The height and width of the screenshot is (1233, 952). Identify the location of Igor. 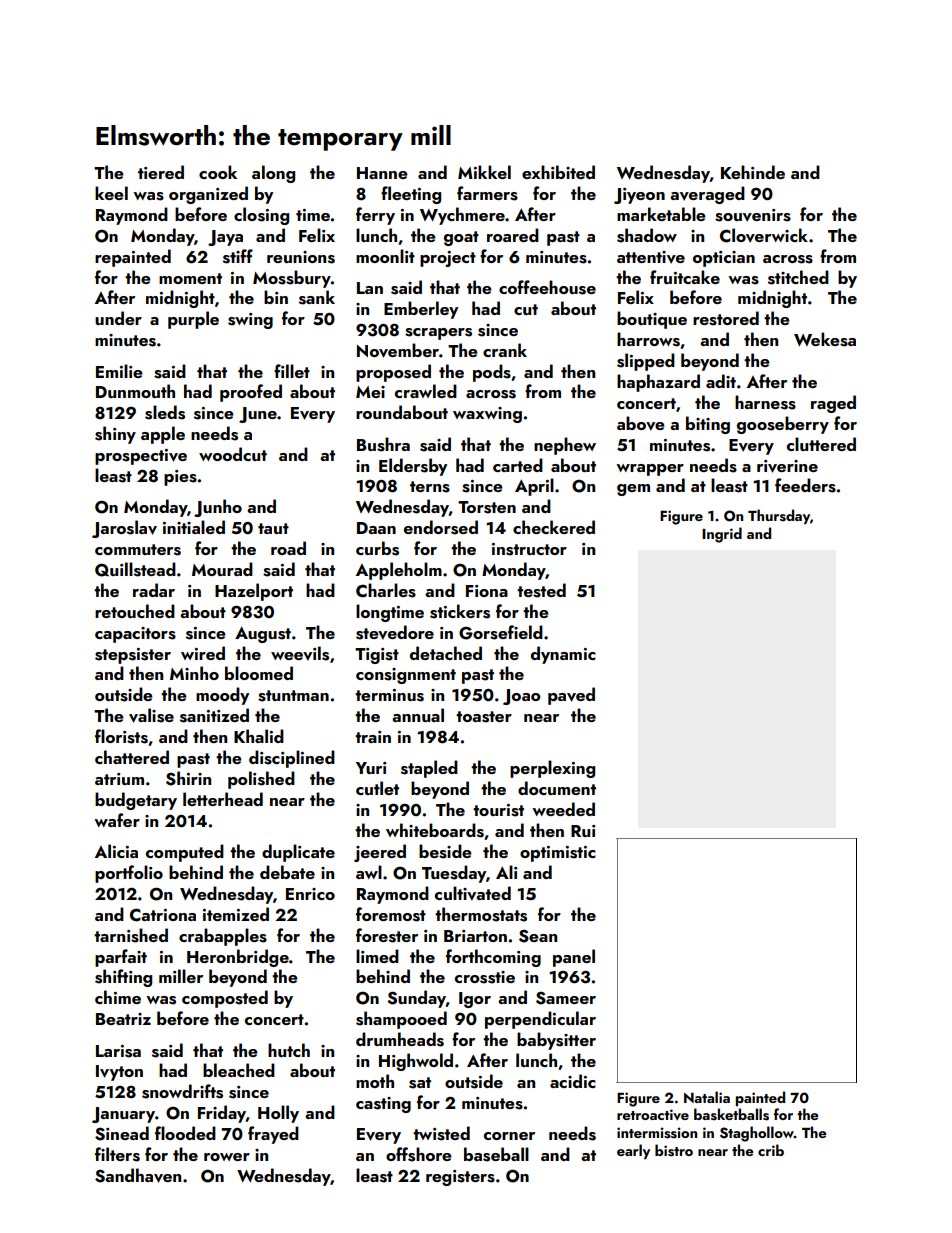
(475, 1000).
